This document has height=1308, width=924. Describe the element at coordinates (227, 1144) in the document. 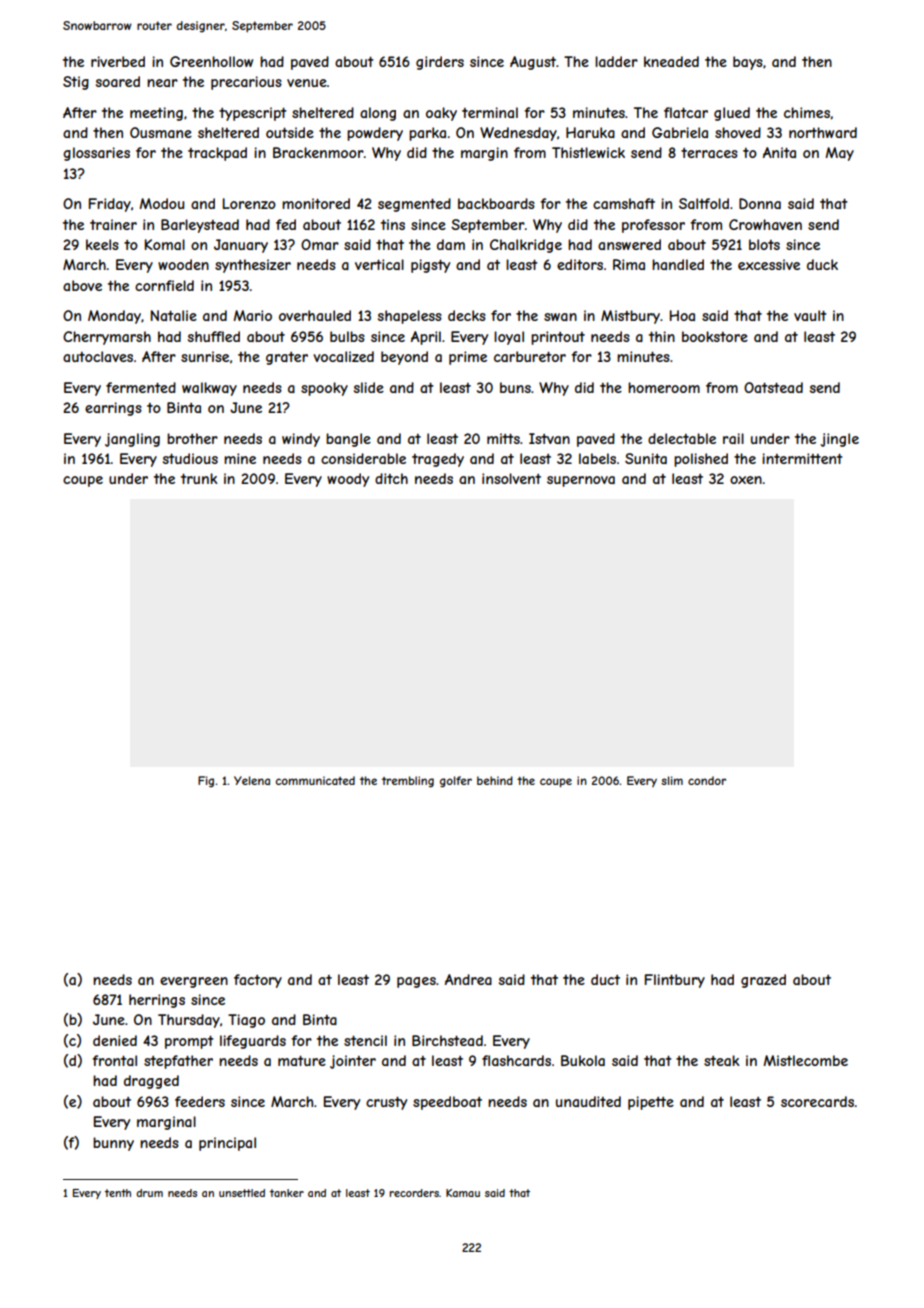

I see `principal` at that location.
